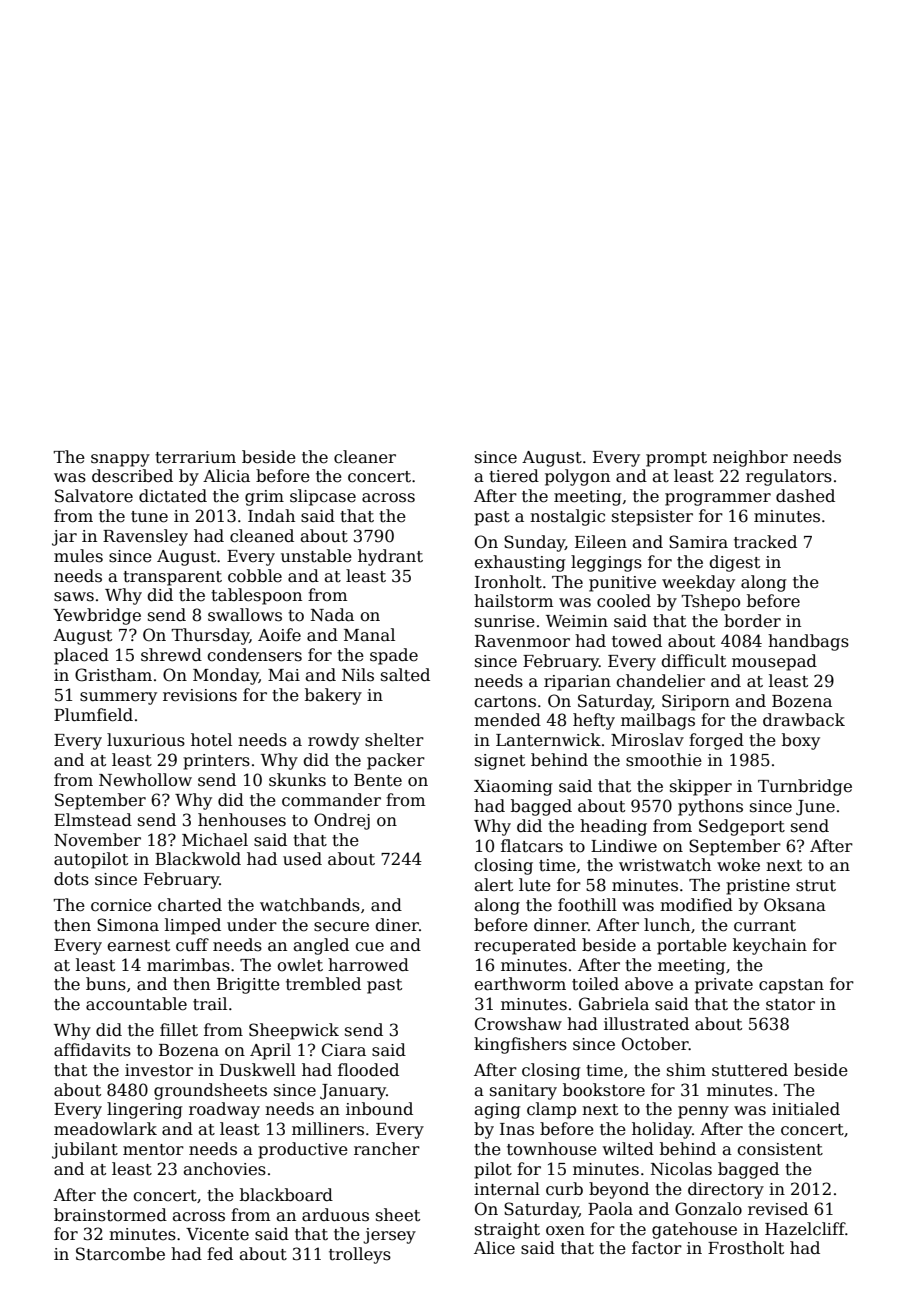 The height and width of the document is (1316, 908). What do you see at coordinates (657, 1248) in the document?
I see `factor` at bounding box center [657, 1248].
